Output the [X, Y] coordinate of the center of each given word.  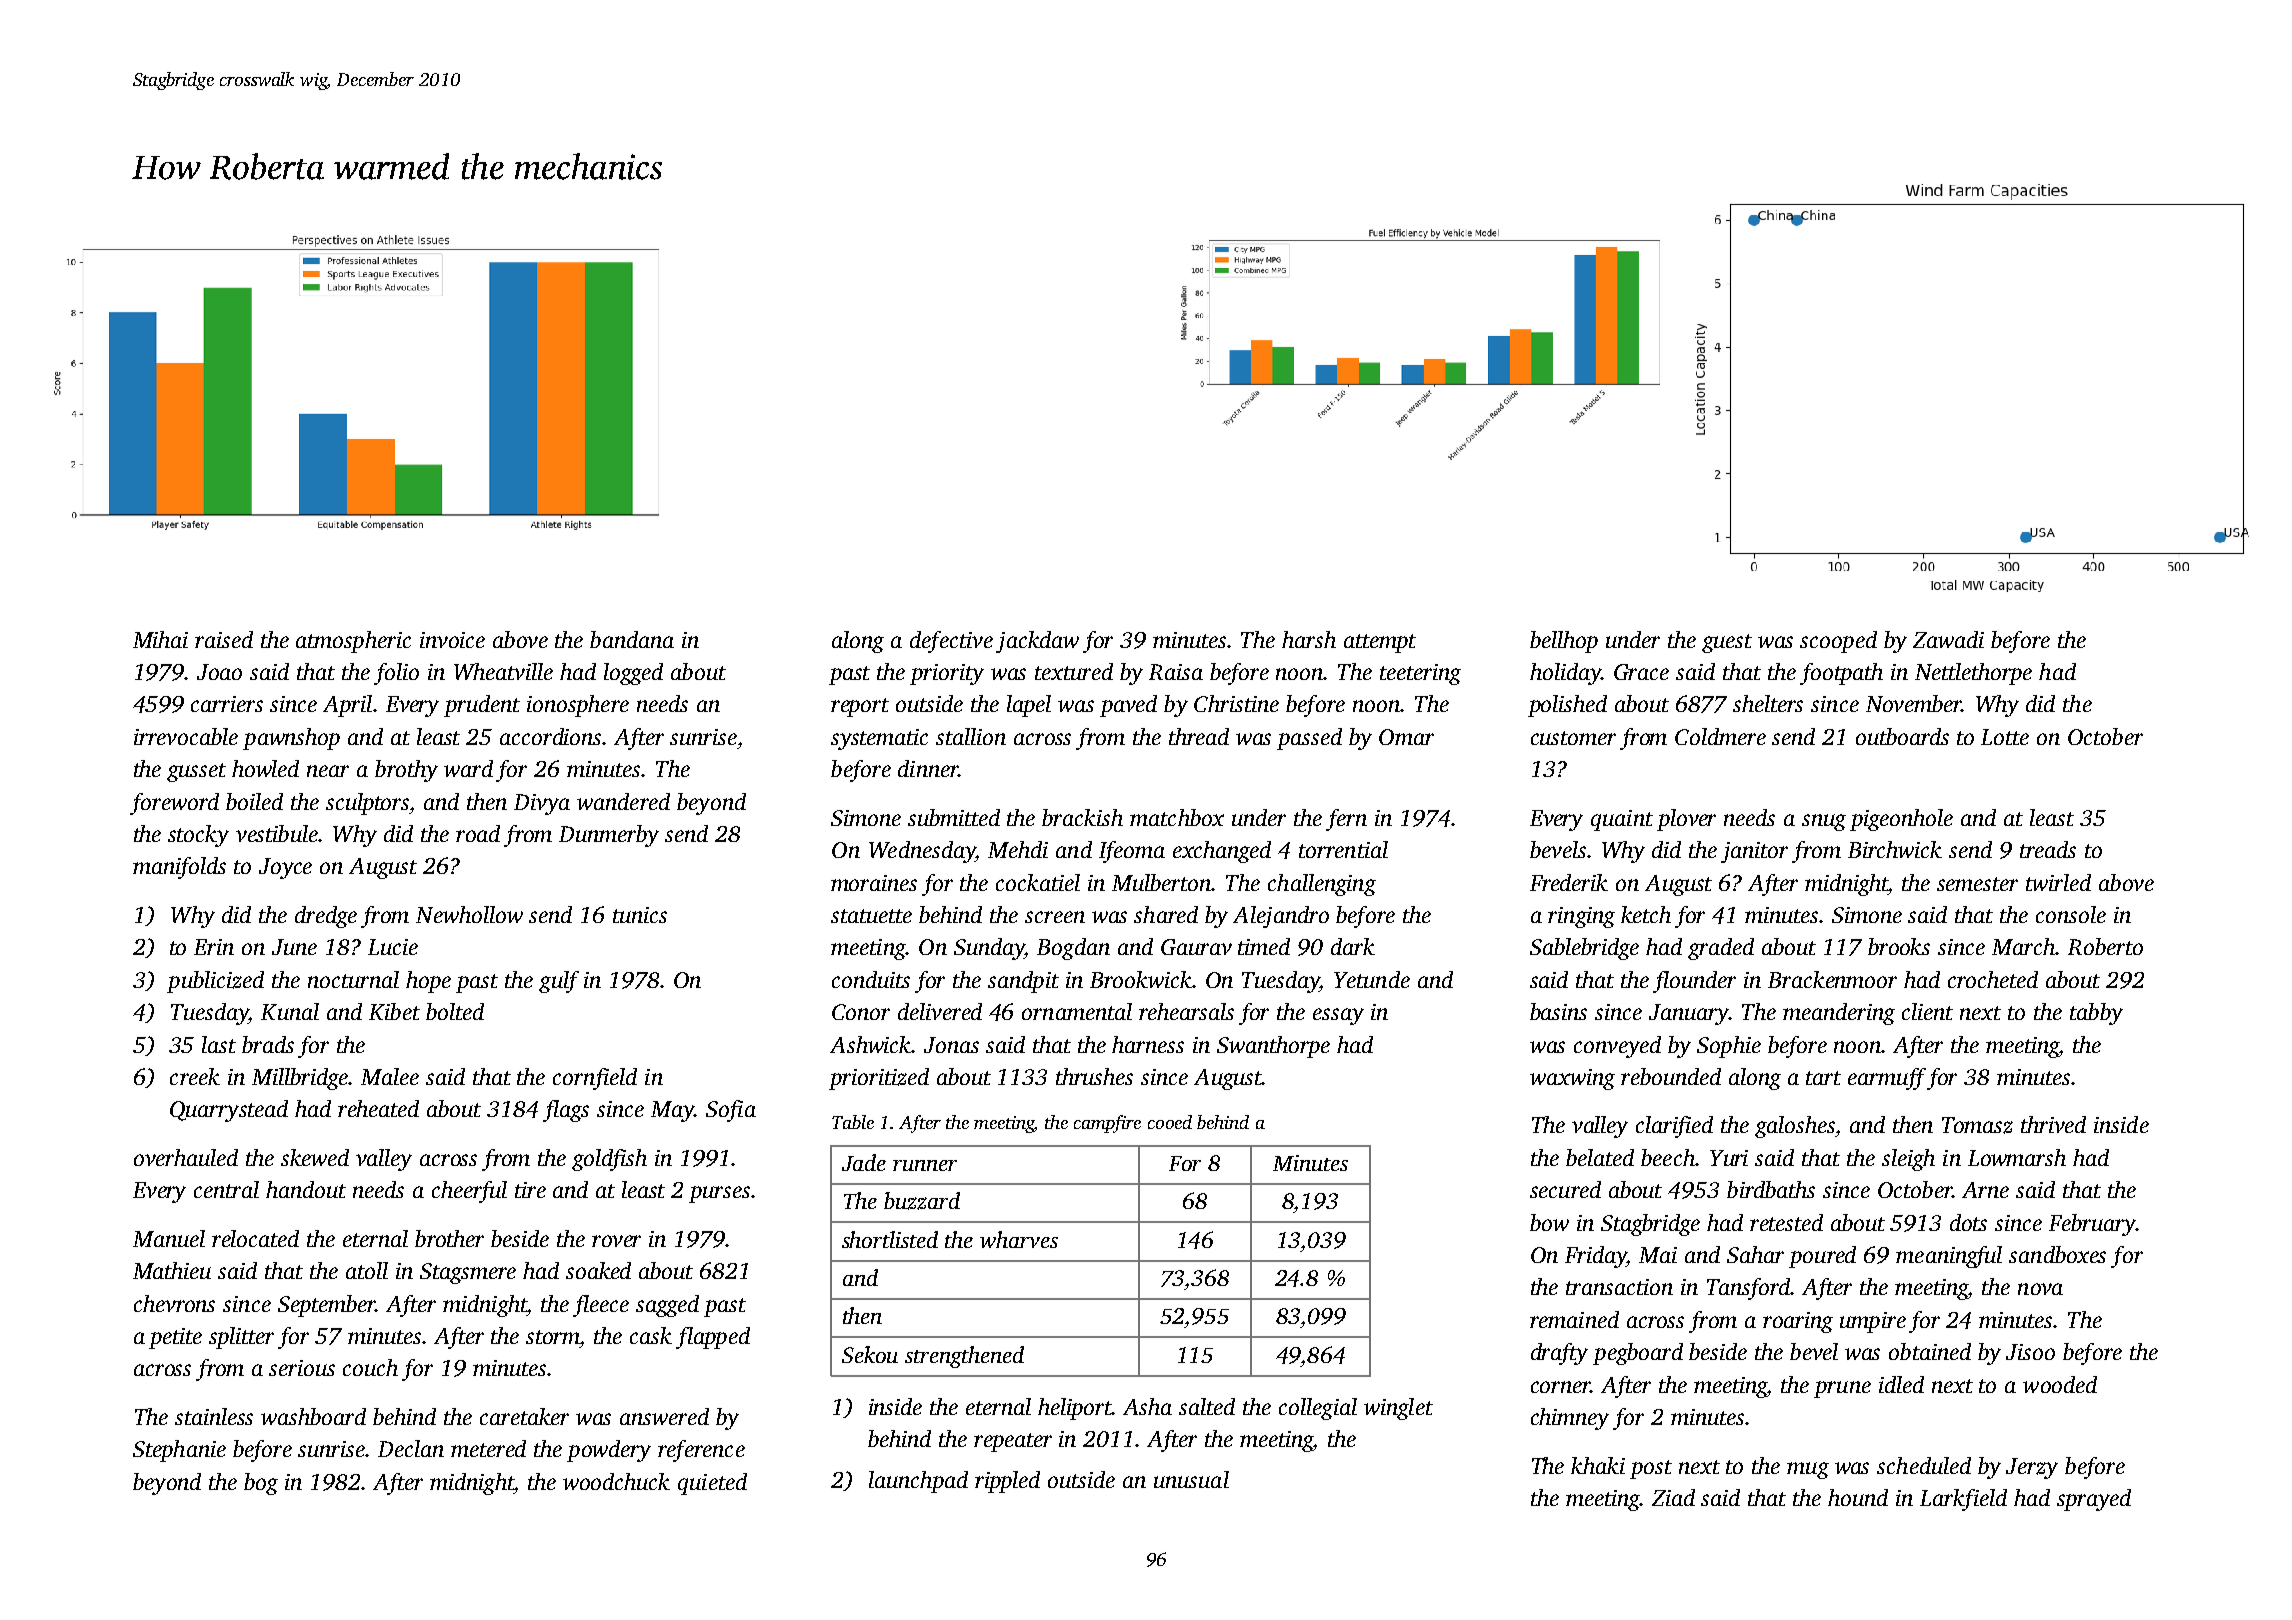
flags [566, 1111]
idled [1901, 1384]
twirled [2058, 882]
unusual [1191, 1479]
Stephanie [179, 1451]
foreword [174, 804]
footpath [1841, 674]
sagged [667, 1306]
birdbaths [1771, 1189]
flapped [713, 1338]
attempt [1380, 643]
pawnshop [291, 739]
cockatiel [1038, 882]
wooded [2060, 1384]
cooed [1170, 1122]
